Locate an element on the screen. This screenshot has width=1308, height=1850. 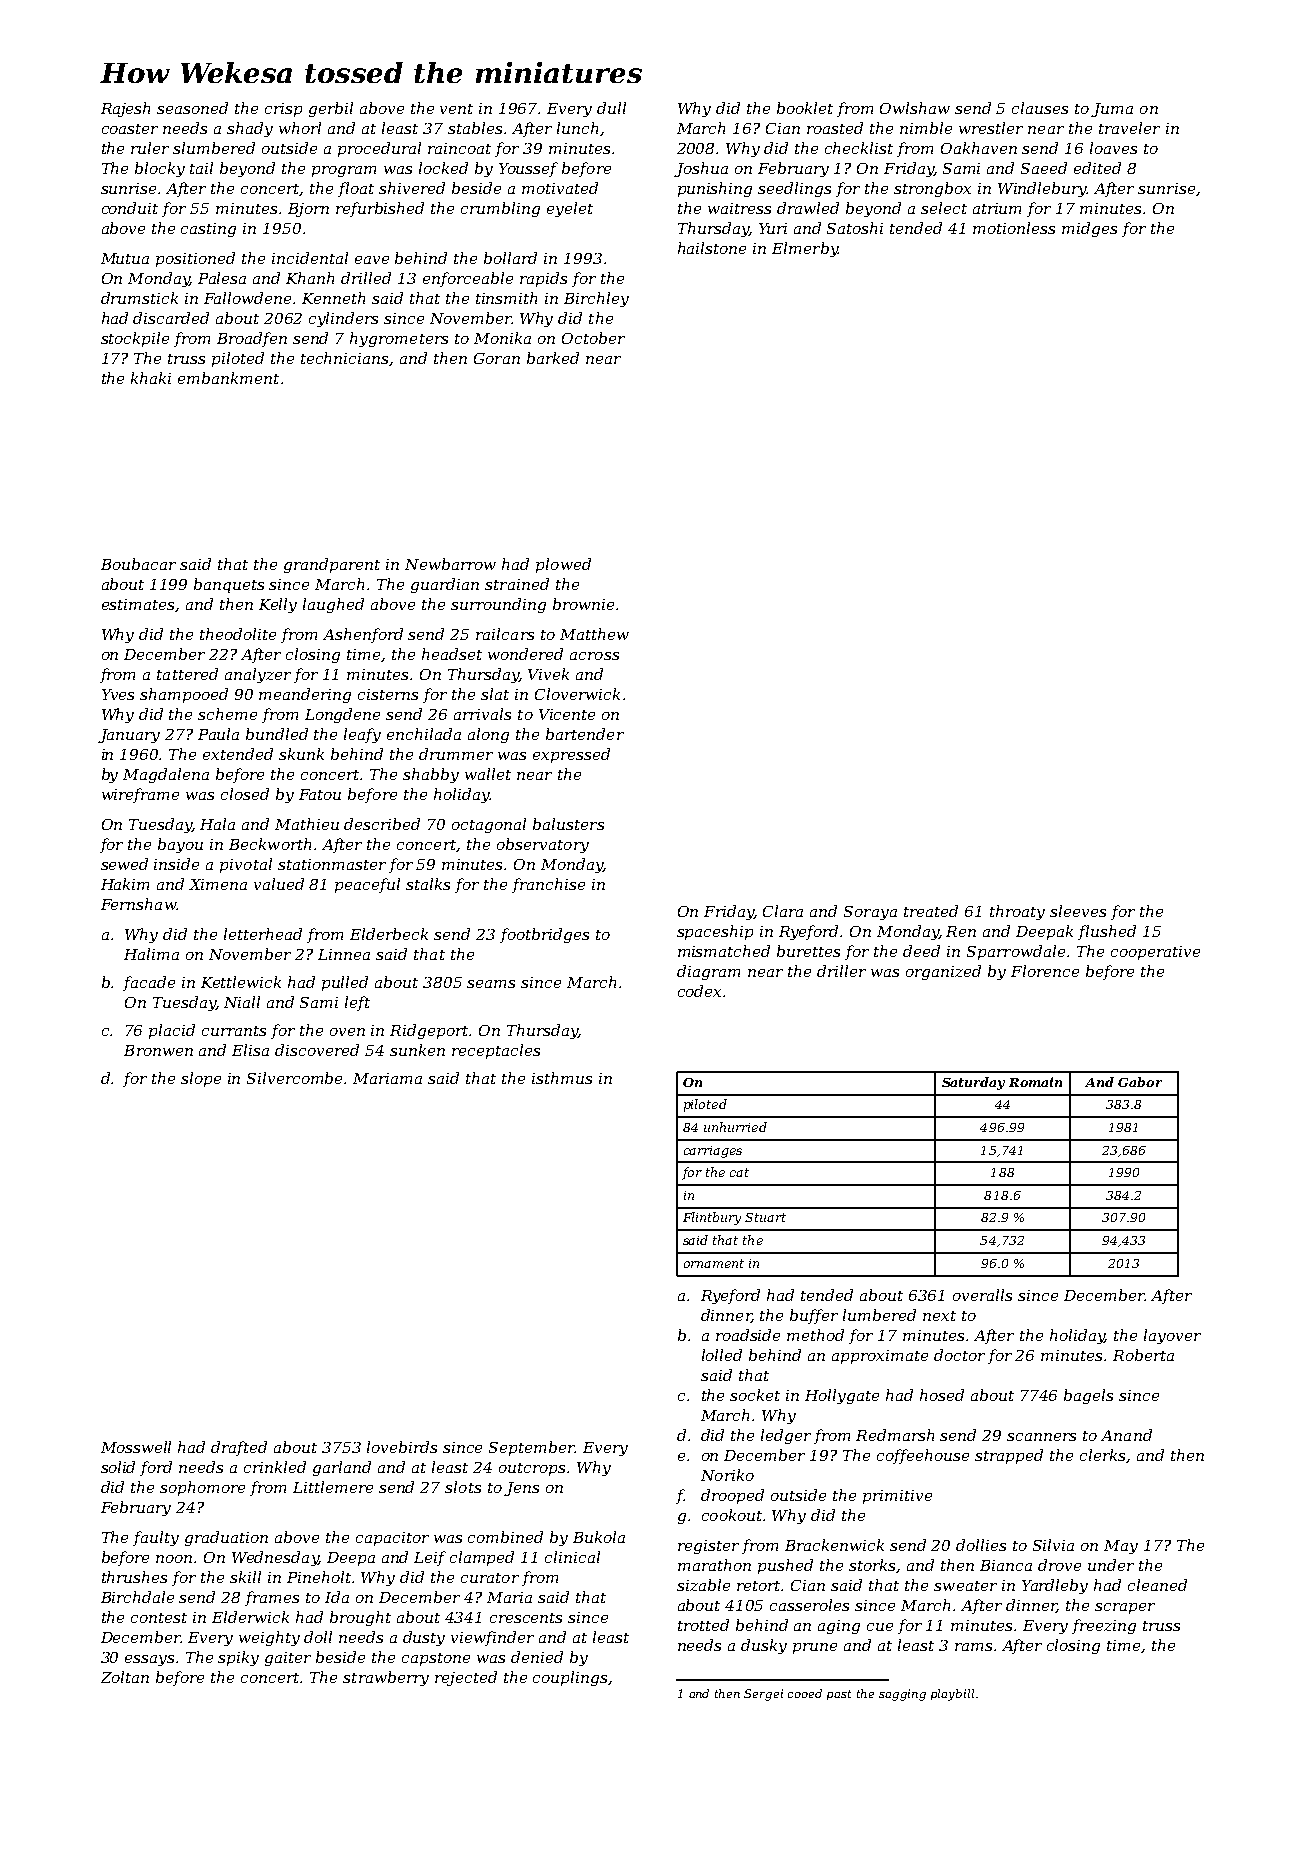
couplings is located at coordinates (570, 1678).
